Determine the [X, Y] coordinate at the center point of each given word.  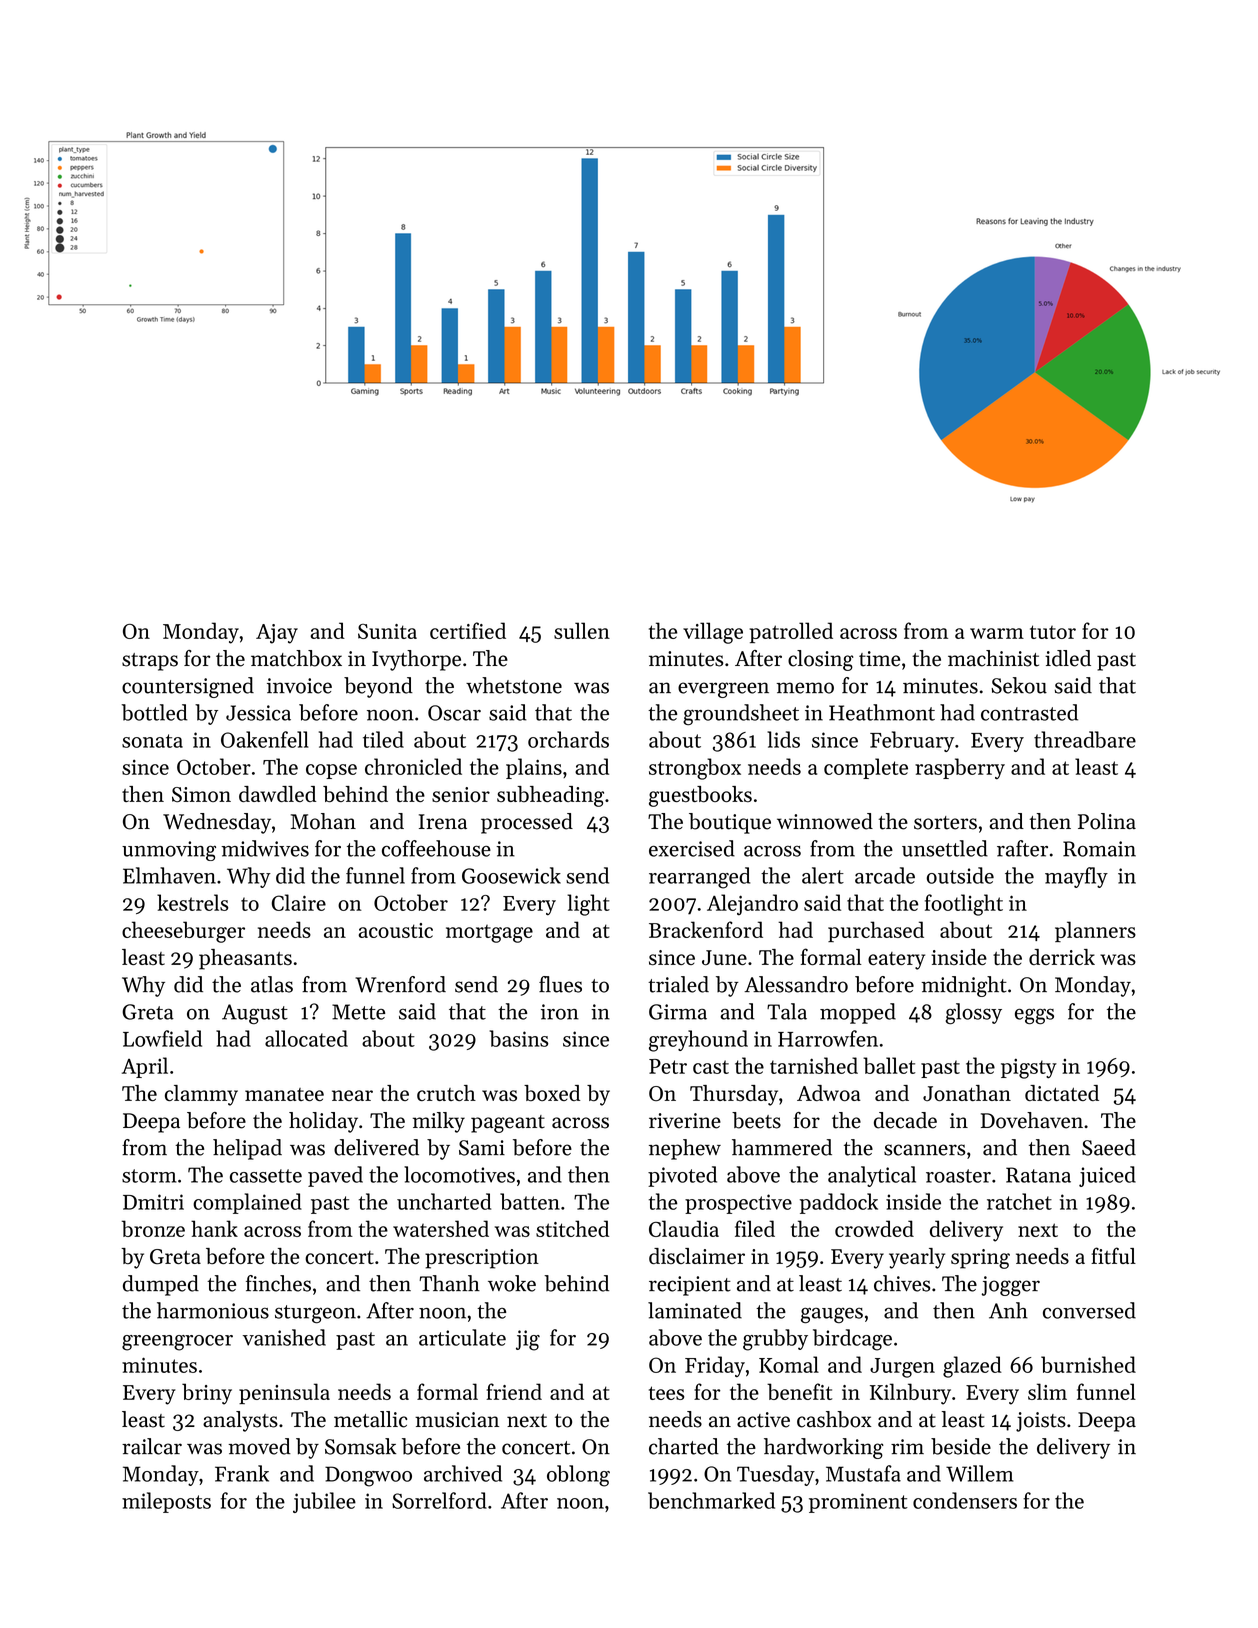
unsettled [945, 848]
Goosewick [511, 875]
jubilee [324, 1502]
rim [907, 1446]
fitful [1113, 1255]
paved [335, 1176]
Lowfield [162, 1038]
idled [1068, 658]
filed [755, 1228]
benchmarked [711, 1500]
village [713, 633]
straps [150, 662]
